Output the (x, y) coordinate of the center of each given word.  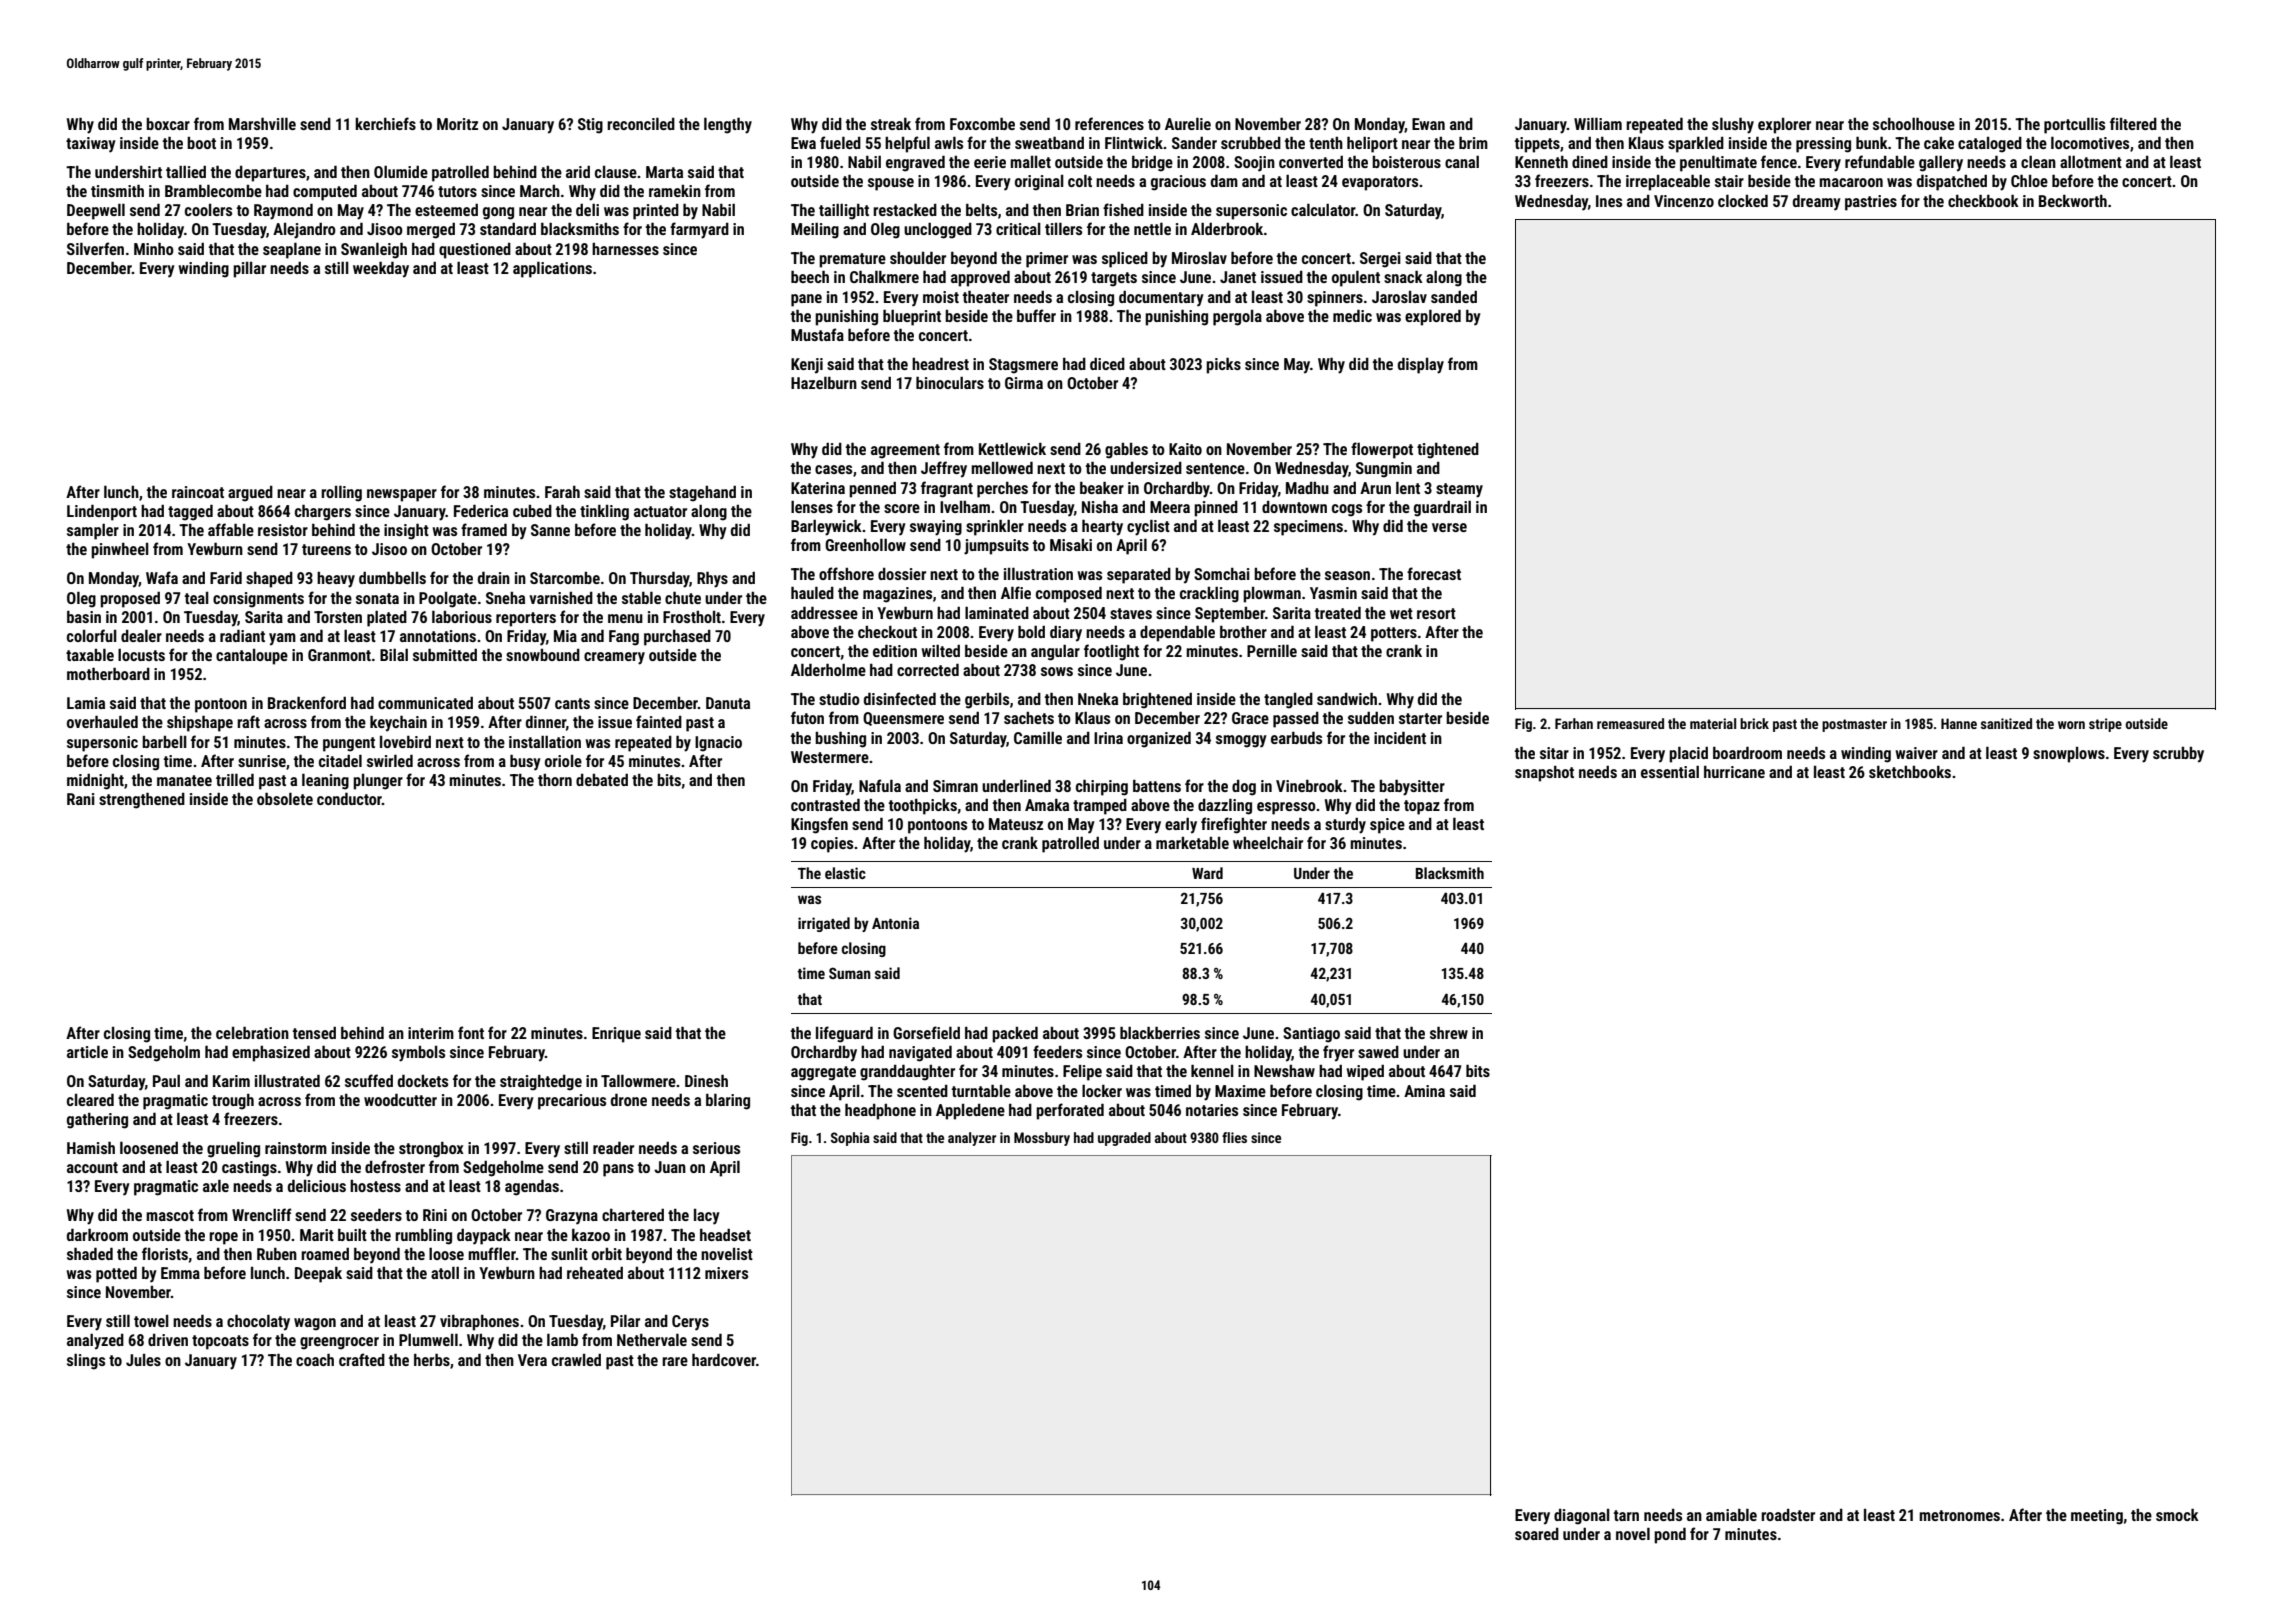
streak (891, 124)
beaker (1102, 488)
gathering (97, 1121)
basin (84, 617)
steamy (1459, 490)
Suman (850, 973)
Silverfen (95, 248)
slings (86, 1362)
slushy (1733, 126)
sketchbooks (1910, 772)
